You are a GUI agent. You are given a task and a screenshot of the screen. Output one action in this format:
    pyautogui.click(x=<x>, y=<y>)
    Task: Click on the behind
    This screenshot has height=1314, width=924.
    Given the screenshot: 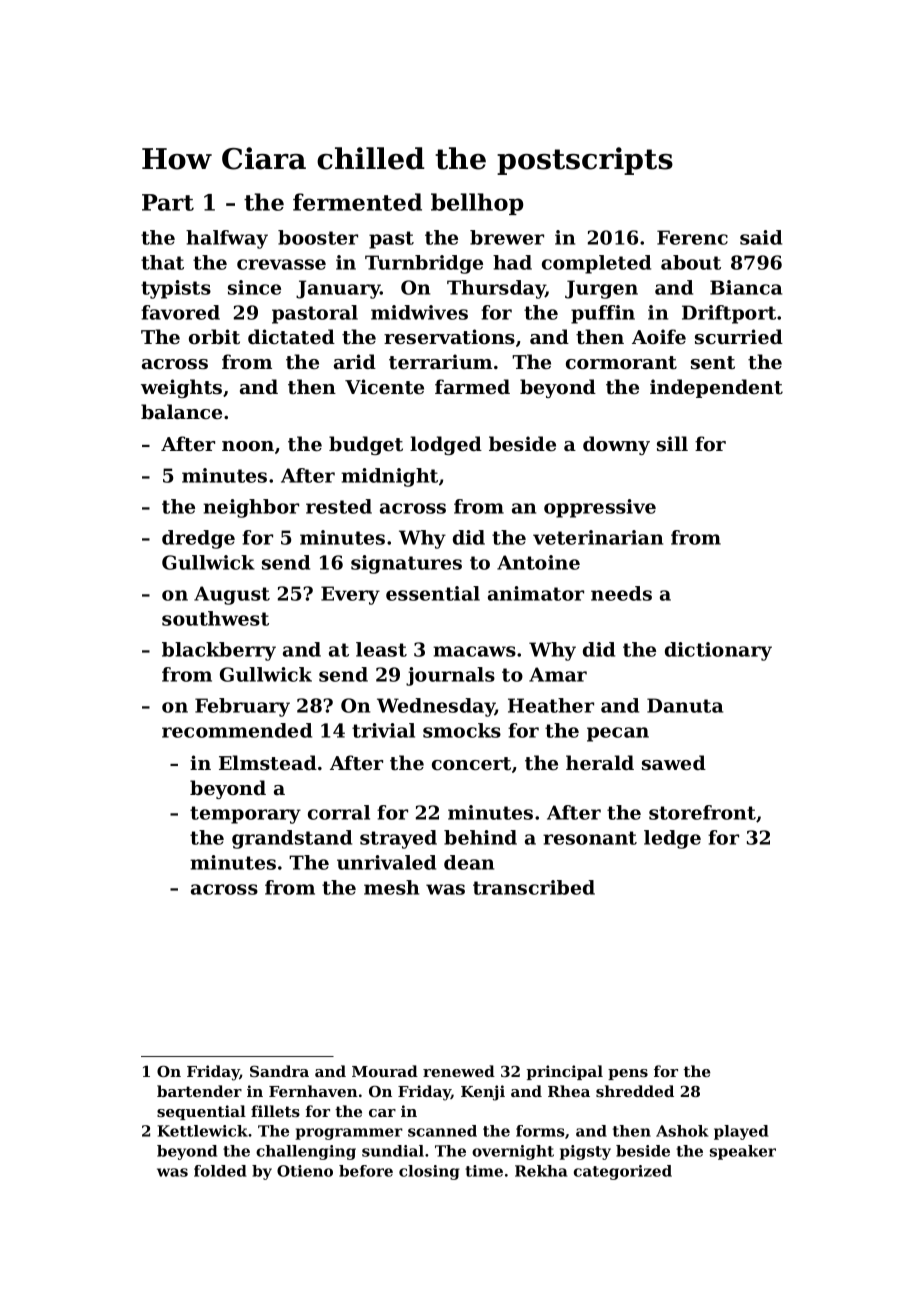 What is the action you would take?
    pyautogui.click(x=480, y=837)
